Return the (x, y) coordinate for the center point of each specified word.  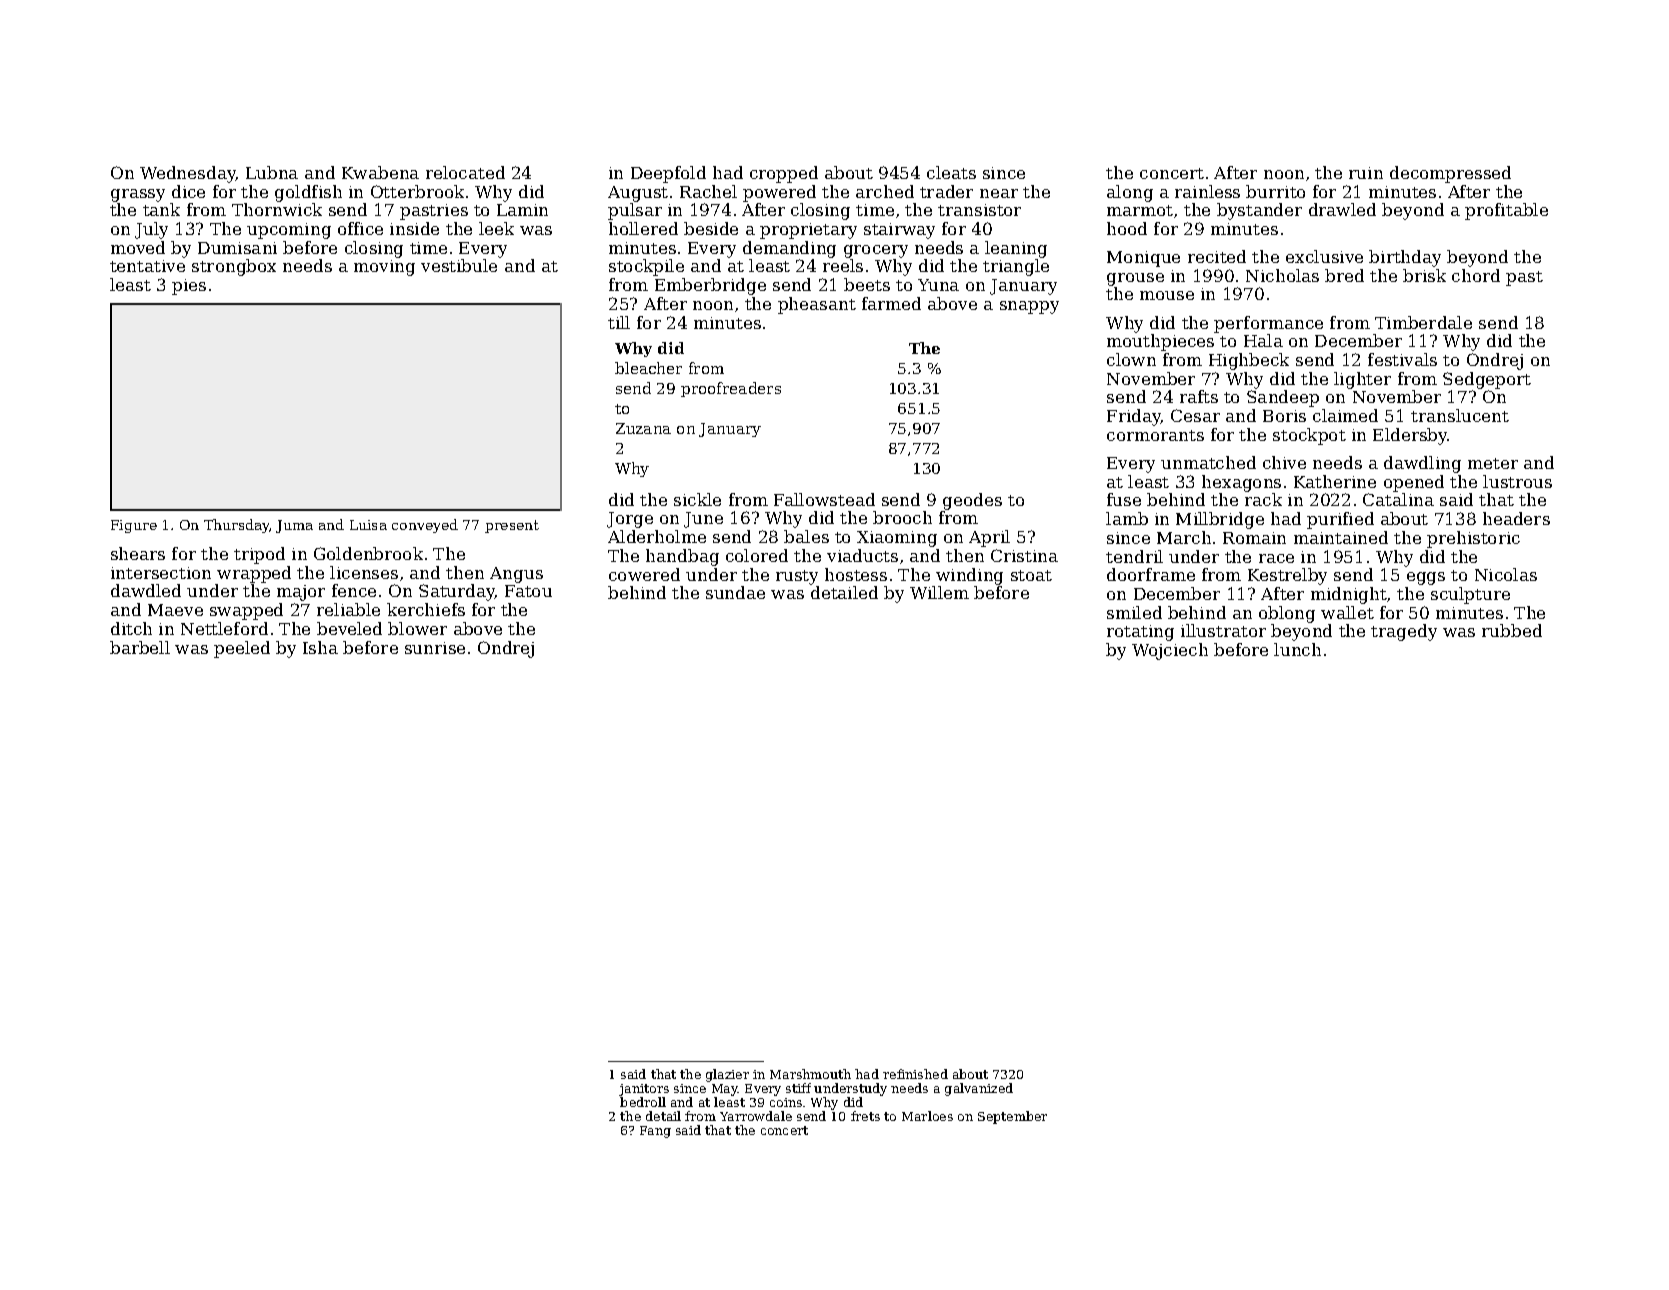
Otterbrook (417, 191)
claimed (1345, 415)
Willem (939, 592)
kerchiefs (426, 609)
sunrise (435, 648)
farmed (891, 303)
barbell (140, 647)
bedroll (643, 1102)
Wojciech (1170, 651)
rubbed (1512, 630)
